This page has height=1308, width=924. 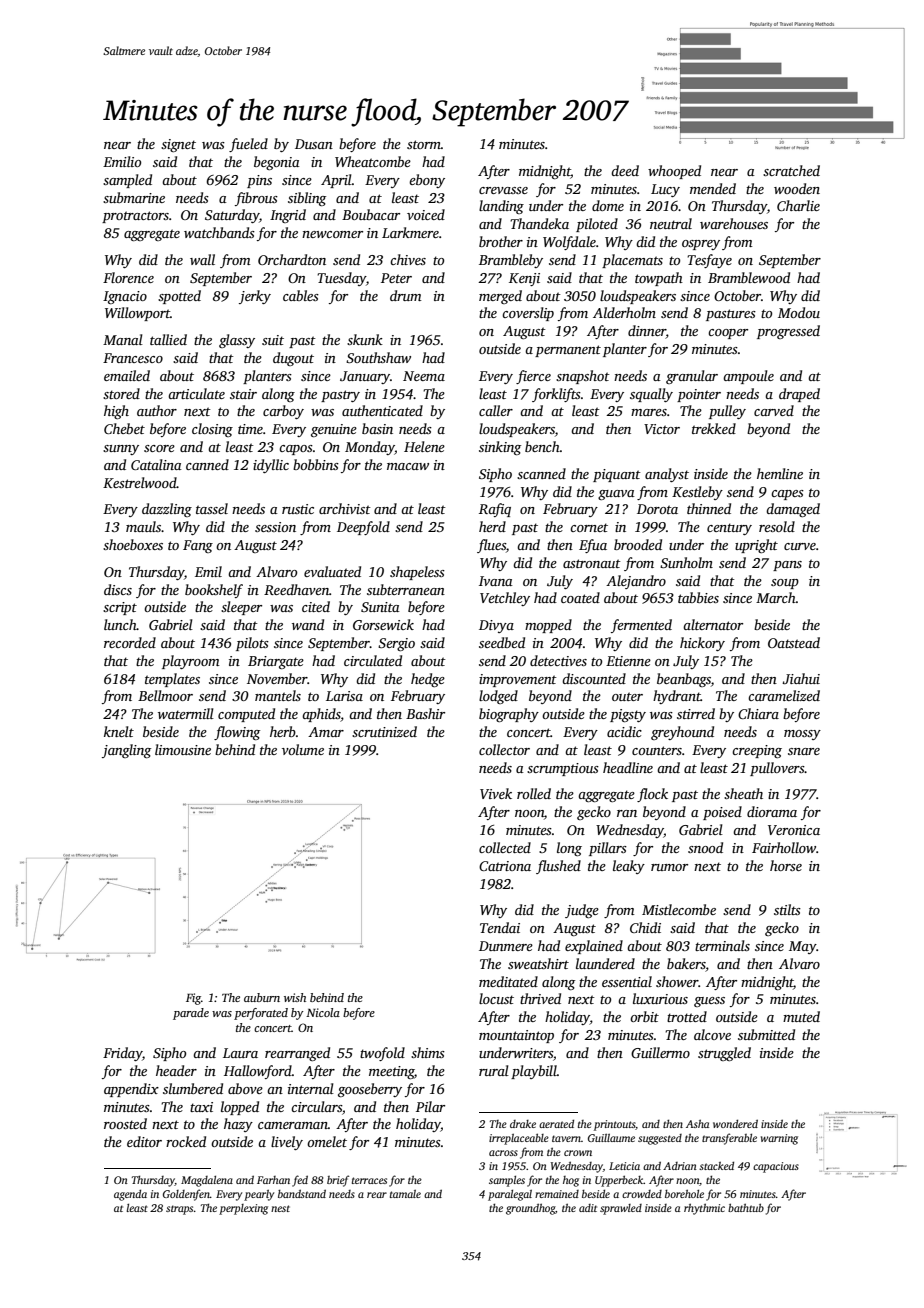 What do you see at coordinates (119, 731) in the page?
I see `knelt` at bounding box center [119, 731].
